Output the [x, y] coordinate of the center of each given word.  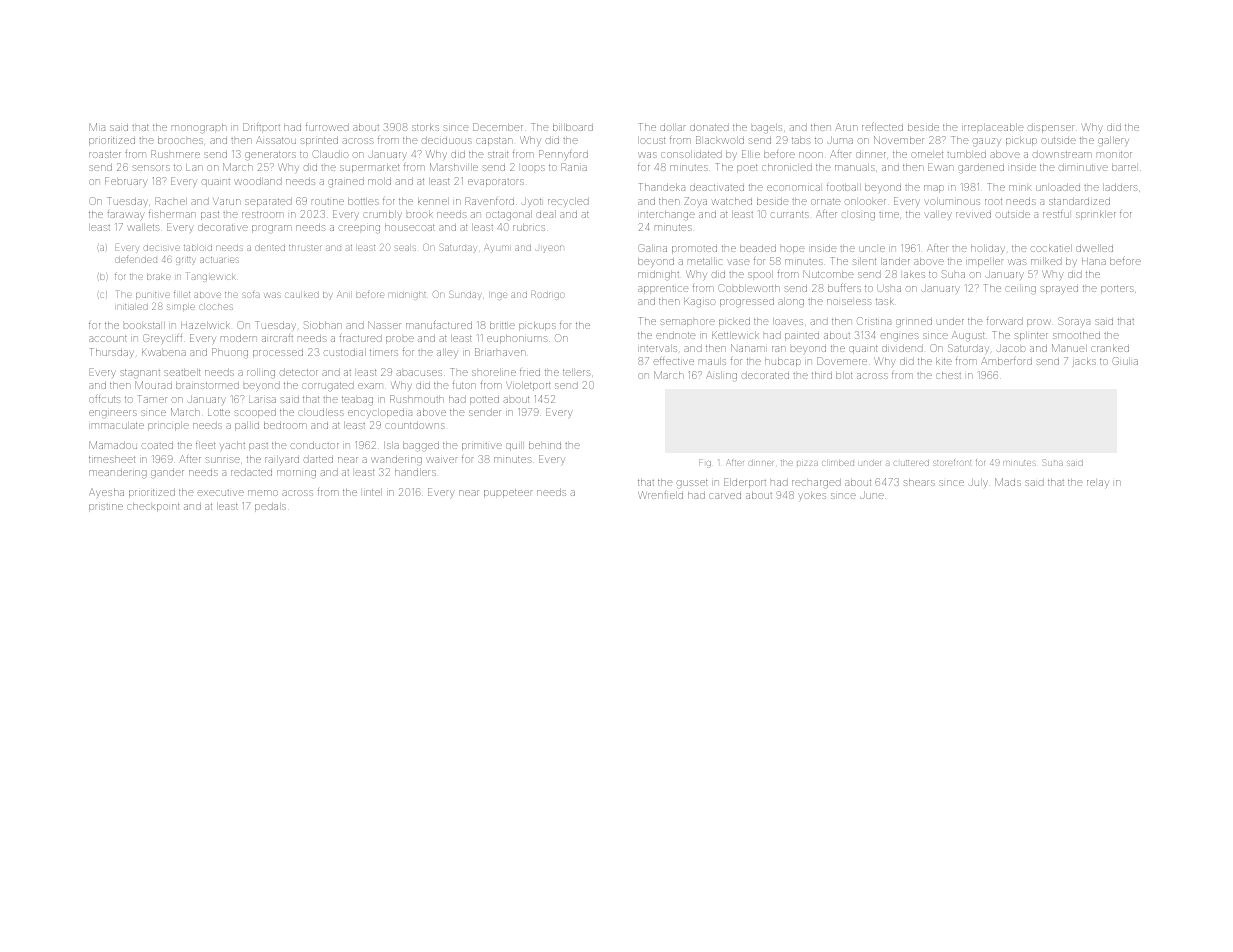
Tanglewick [211, 277]
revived [973, 214]
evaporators [496, 183]
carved [725, 496]
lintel [373, 492]
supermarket [369, 168]
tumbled [966, 154]
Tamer [152, 399]
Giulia [1125, 361]
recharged [816, 483]
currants [790, 214]
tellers [577, 372]
